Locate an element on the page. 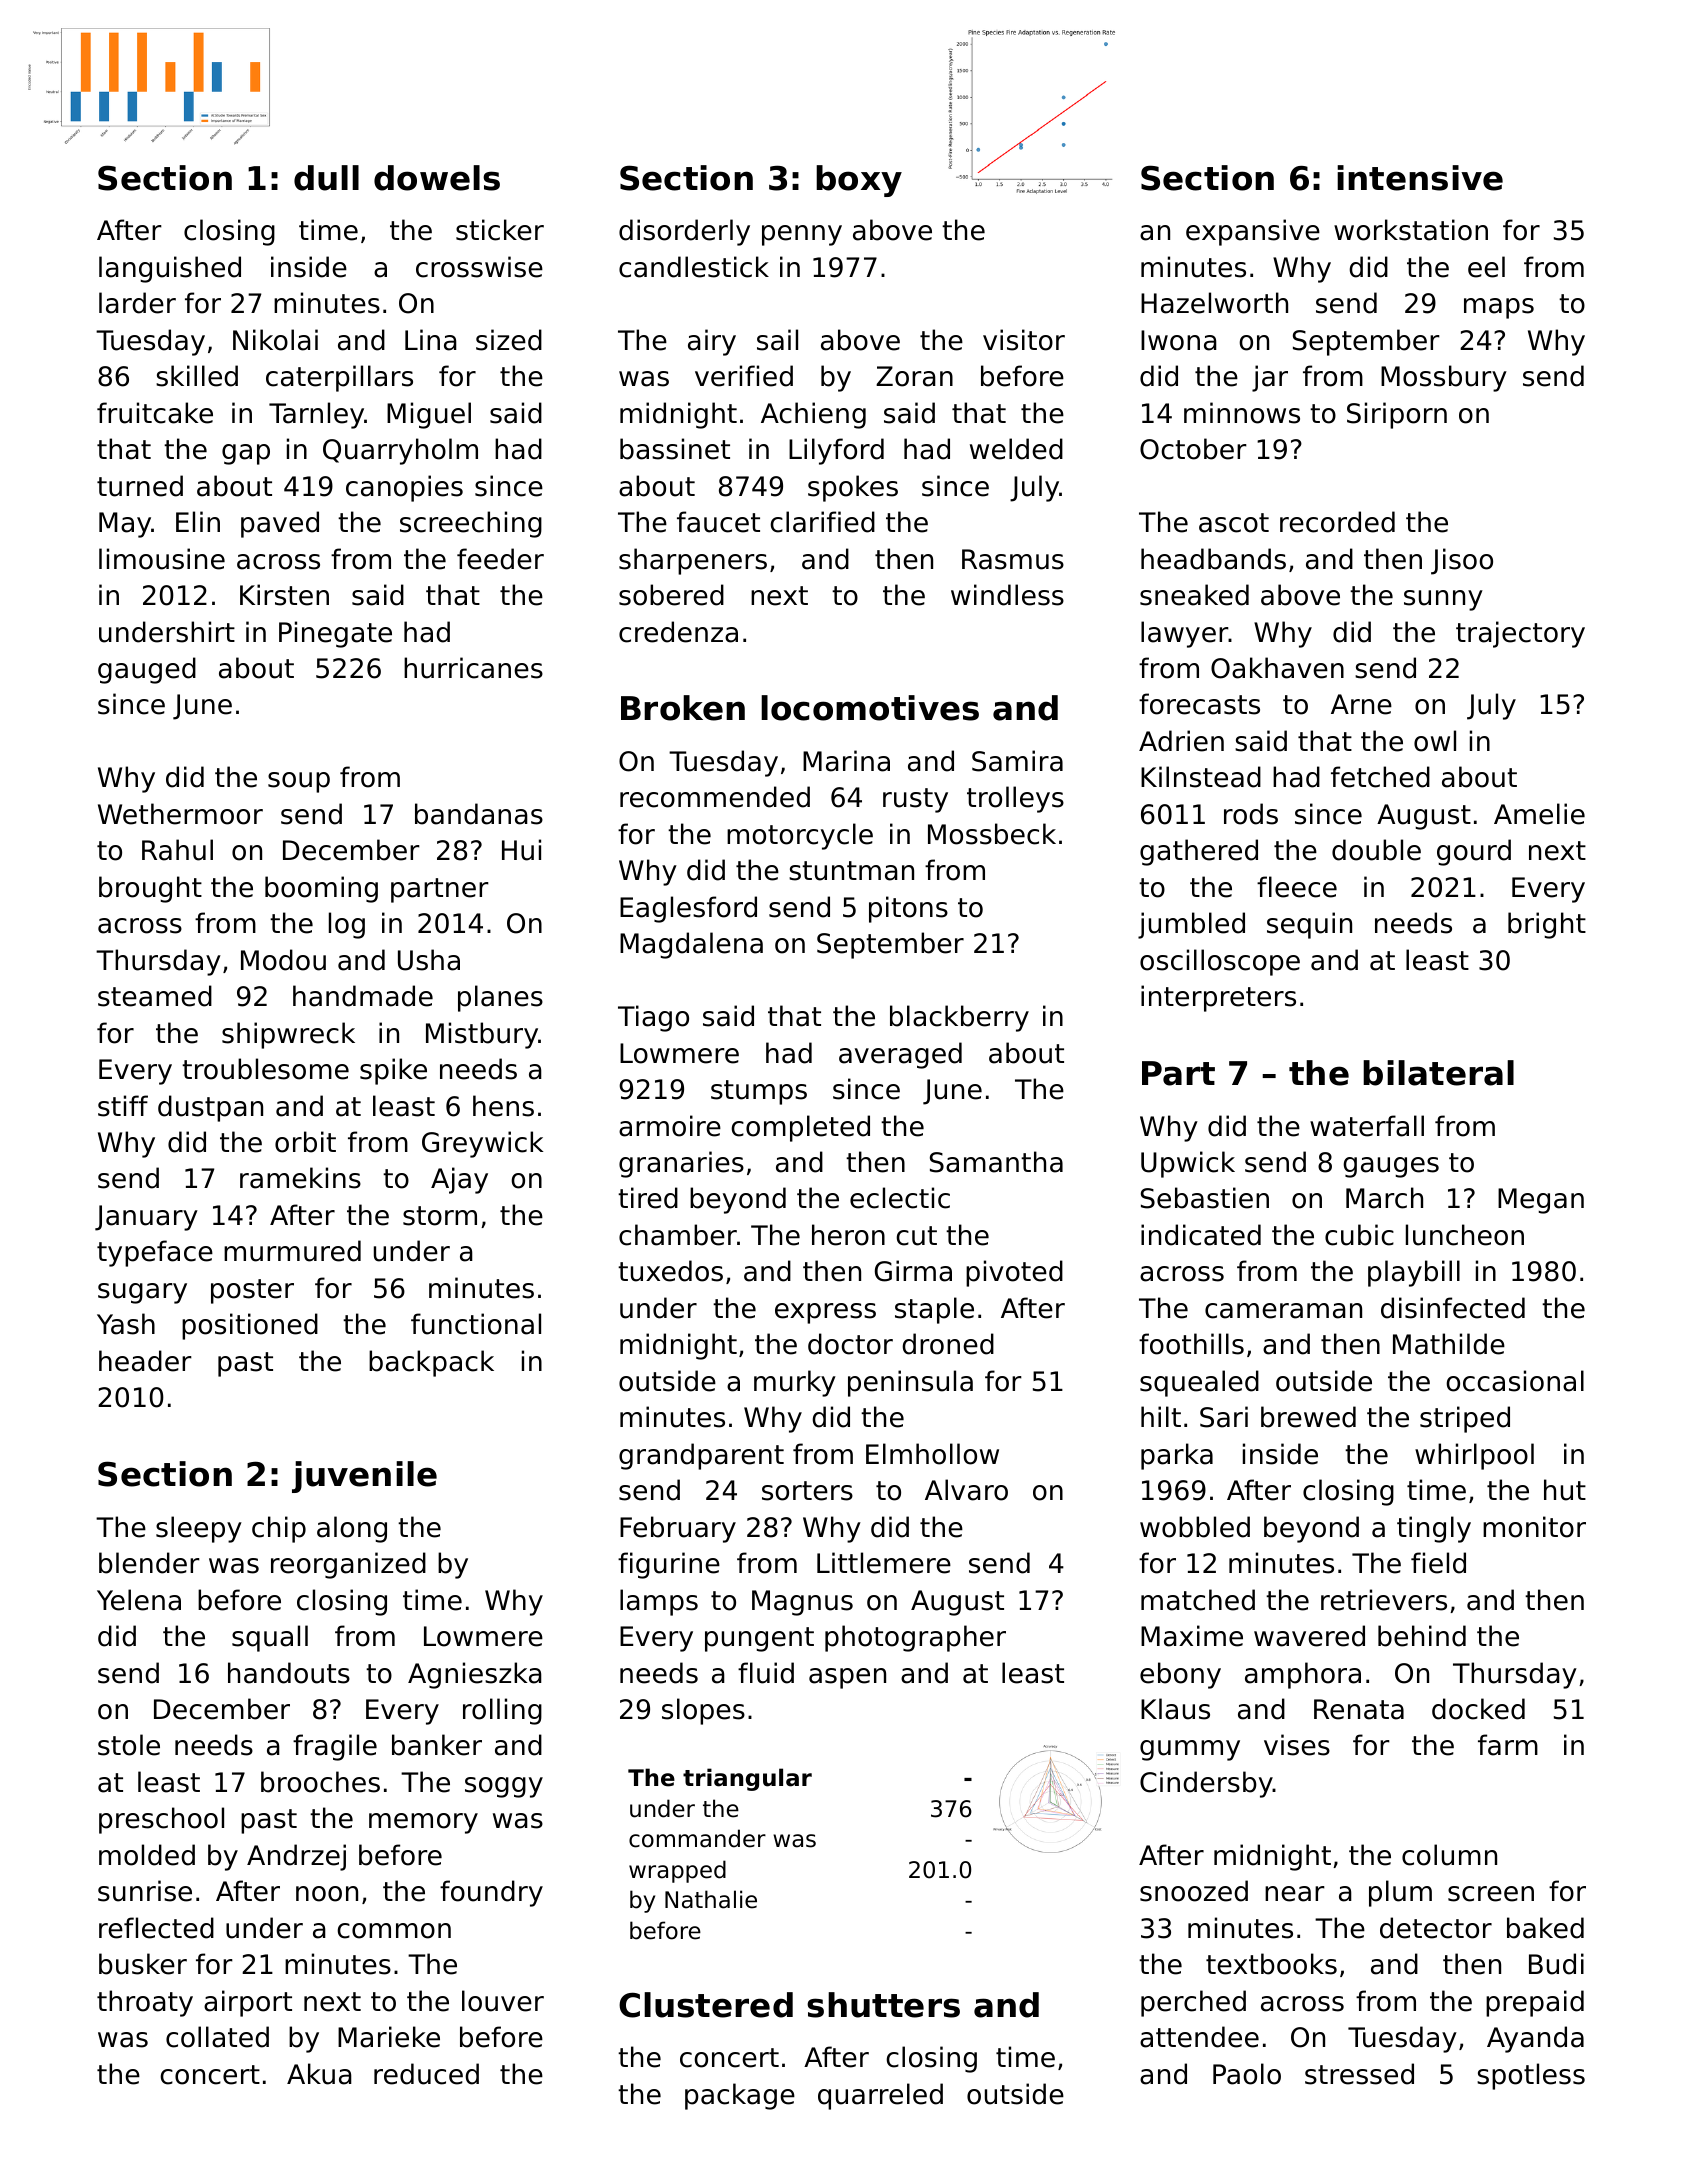 The image size is (1683, 2178). memory is located at coordinates (423, 1823).
